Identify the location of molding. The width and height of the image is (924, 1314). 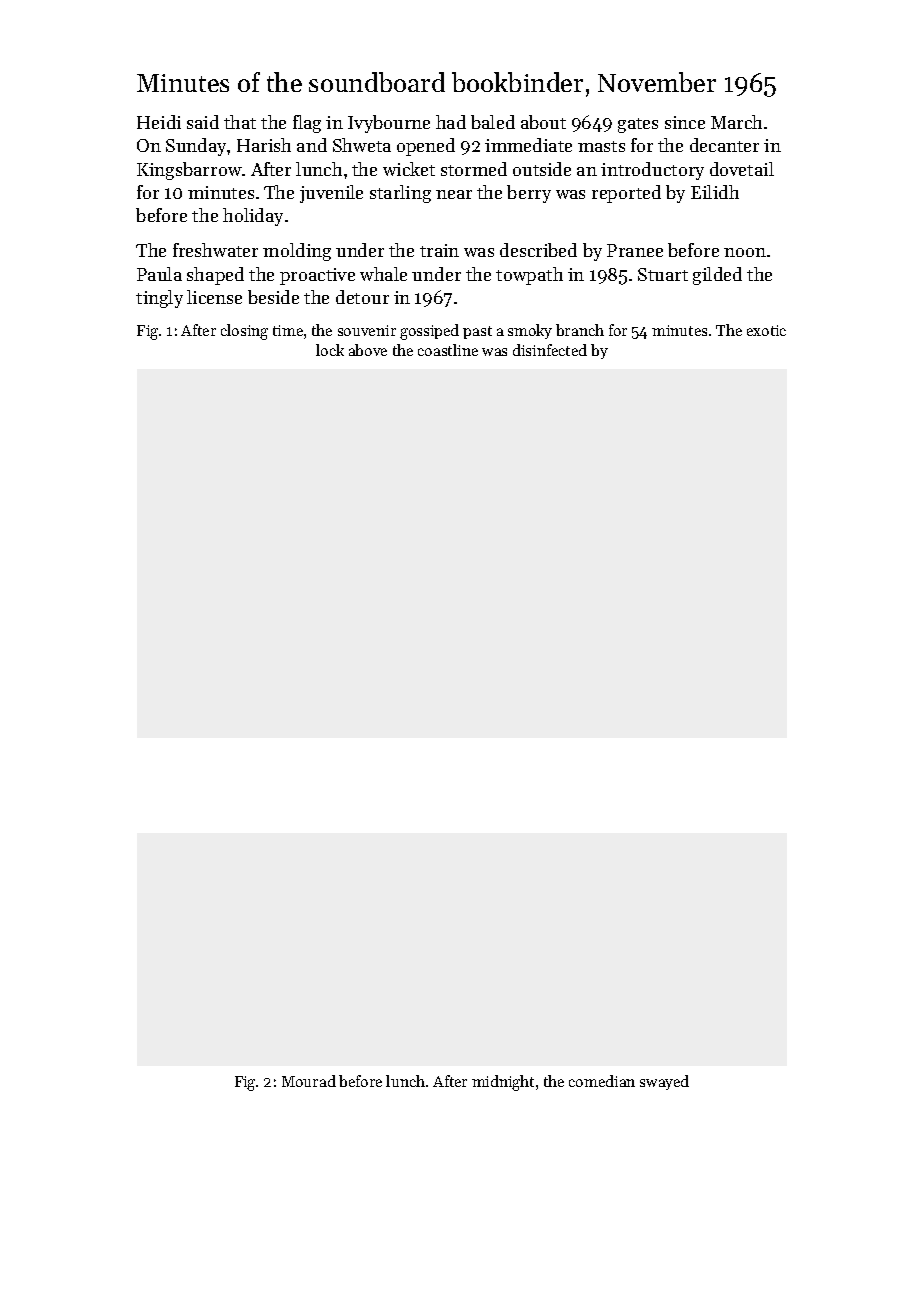
(297, 252).
